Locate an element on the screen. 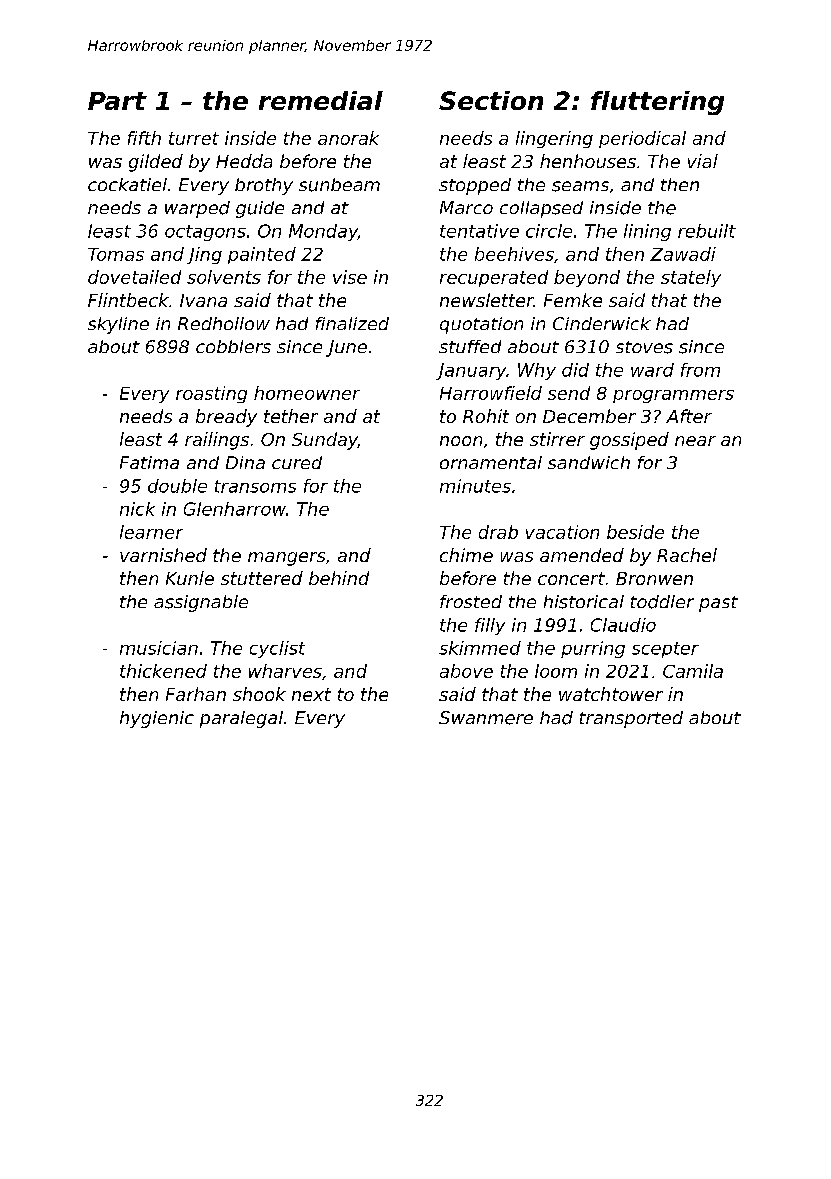 The height and width of the screenshot is (1179, 831). vise is located at coordinates (350, 277).
